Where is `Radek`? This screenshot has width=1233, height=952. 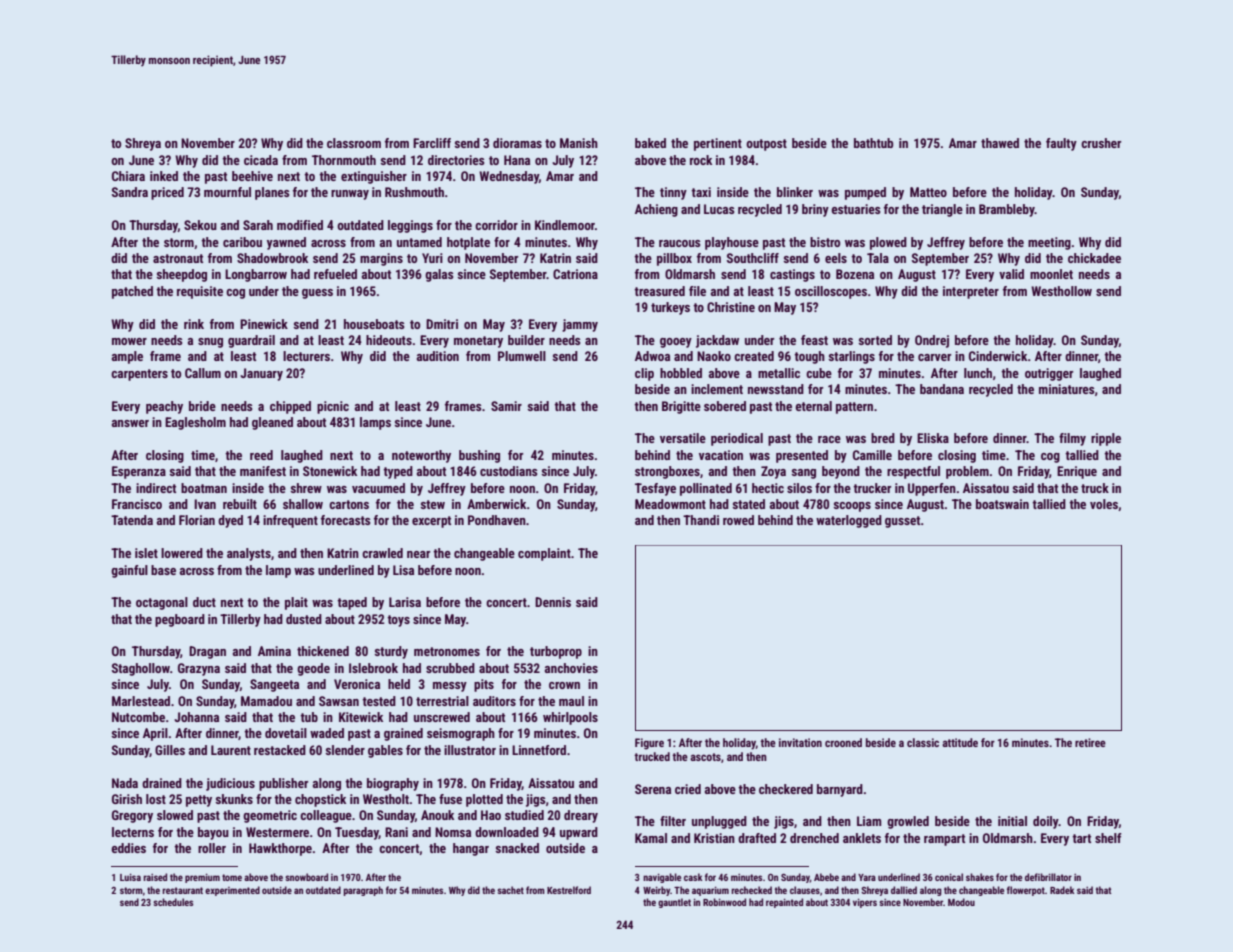 Radek is located at coordinates (1062, 890).
